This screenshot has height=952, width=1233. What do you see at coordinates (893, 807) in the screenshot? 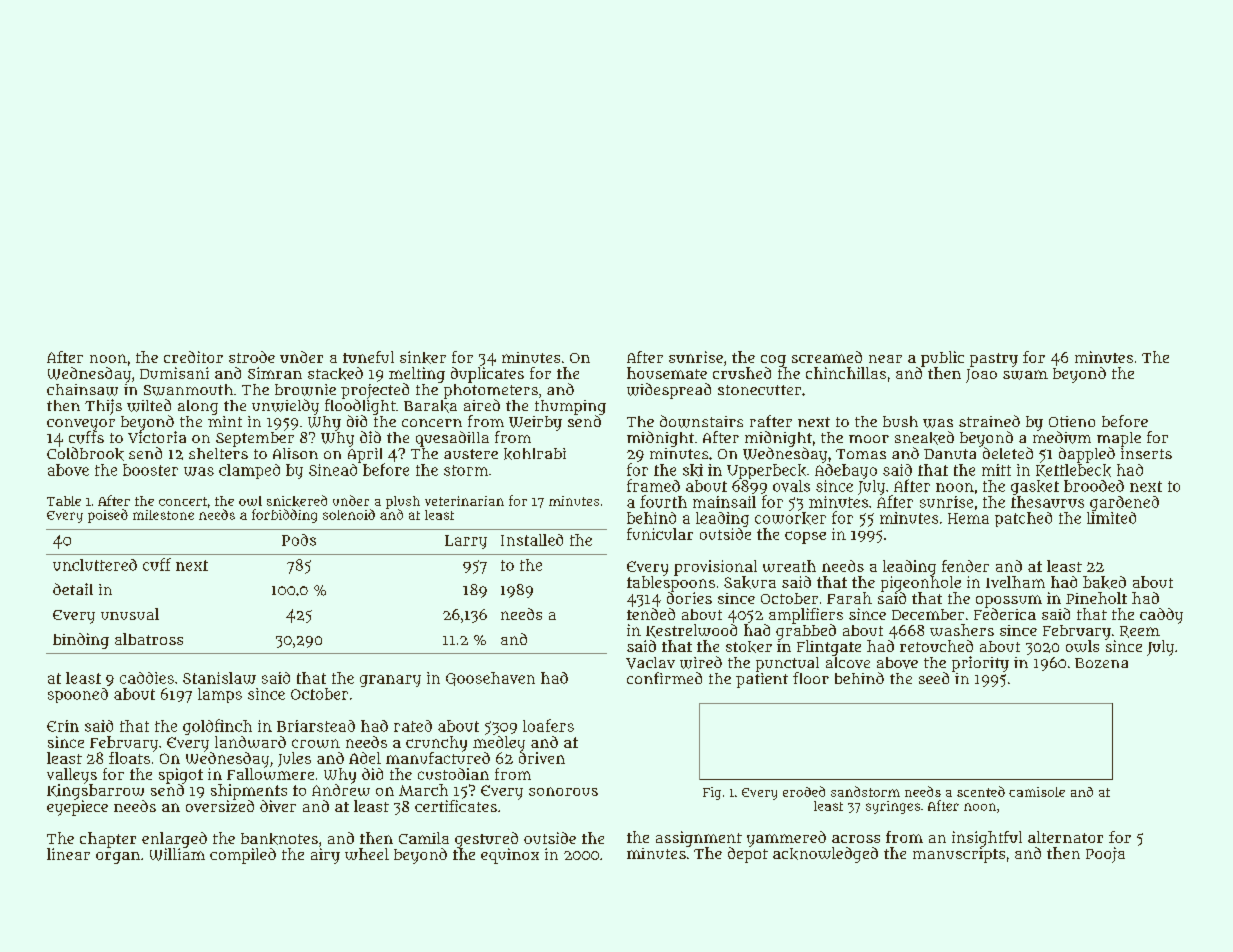
I see `syringes` at bounding box center [893, 807].
